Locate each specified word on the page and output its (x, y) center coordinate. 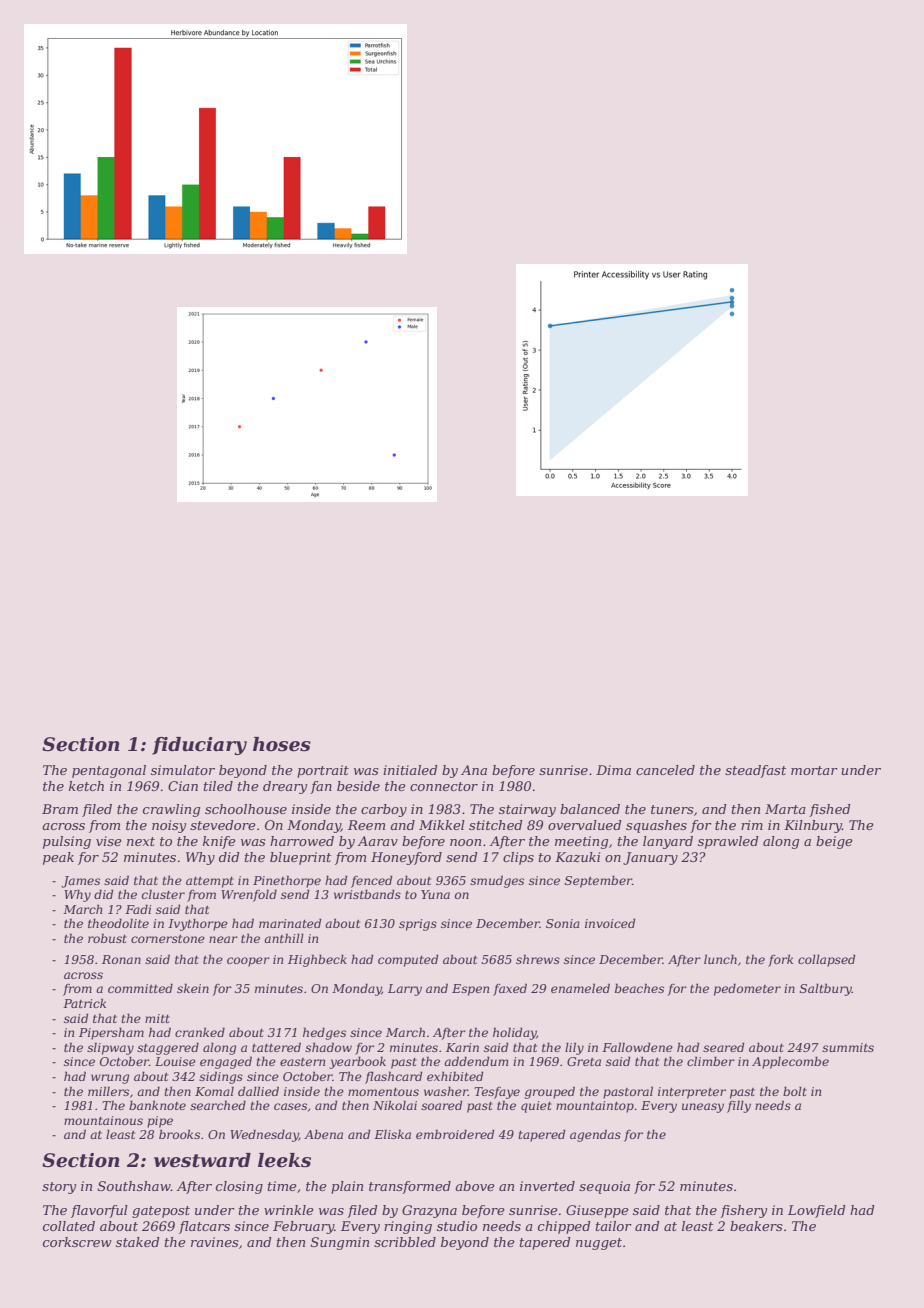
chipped (564, 1227)
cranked (200, 1032)
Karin (462, 1047)
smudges (497, 881)
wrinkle (289, 1210)
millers (108, 1091)
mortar (814, 770)
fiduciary (199, 746)
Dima (613, 770)
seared (723, 1047)
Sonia (563, 923)
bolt (795, 1091)
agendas (595, 1135)
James (80, 882)
